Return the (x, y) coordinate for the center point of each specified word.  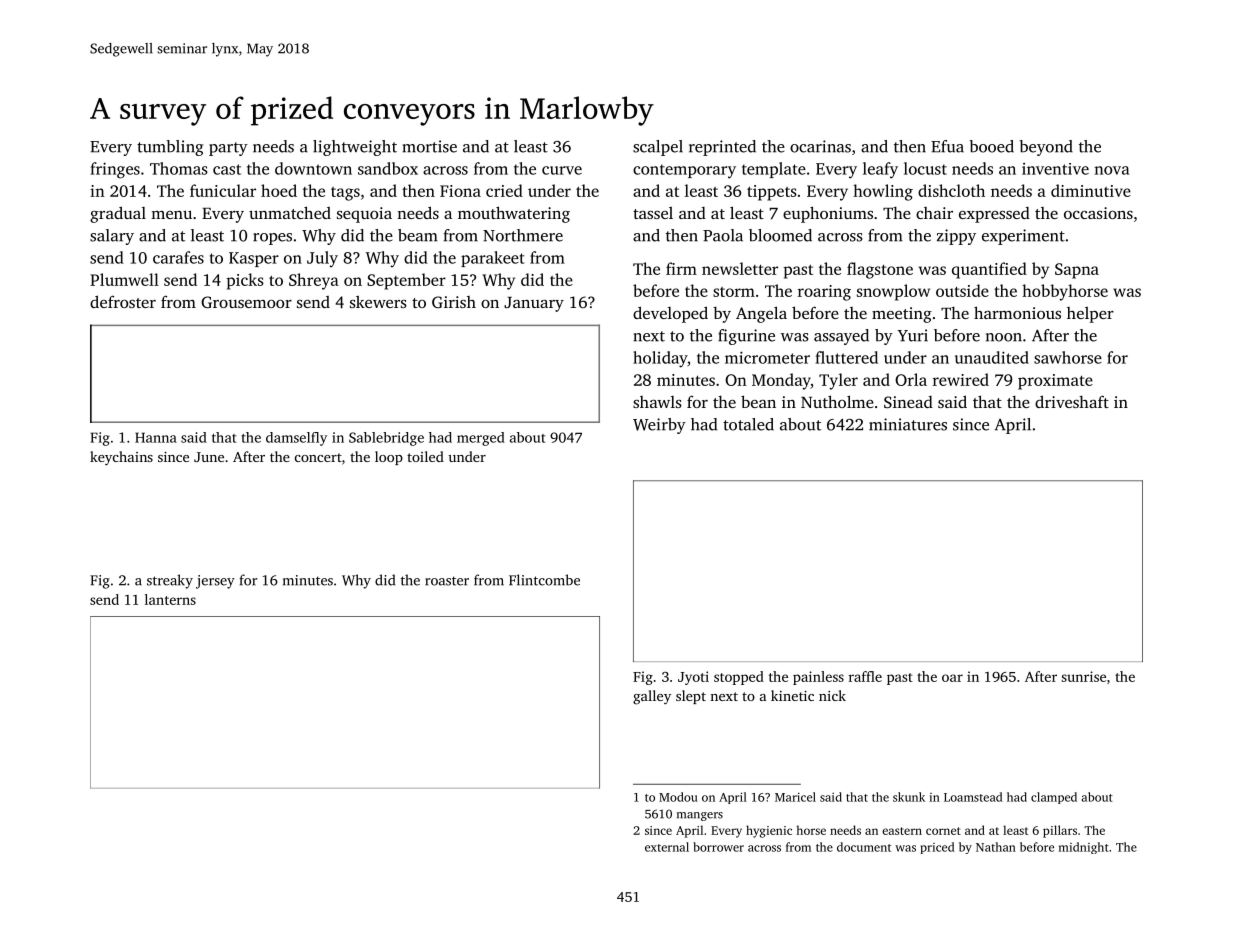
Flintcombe (544, 580)
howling (883, 192)
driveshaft (1072, 401)
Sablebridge (386, 439)
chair (934, 213)
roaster (447, 581)
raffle (865, 676)
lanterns (170, 599)
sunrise (1083, 676)
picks (245, 281)
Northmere (523, 235)
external (667, 847)
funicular (223, 190)
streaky (170, 581)
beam (418, 235)
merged (481, 439)
